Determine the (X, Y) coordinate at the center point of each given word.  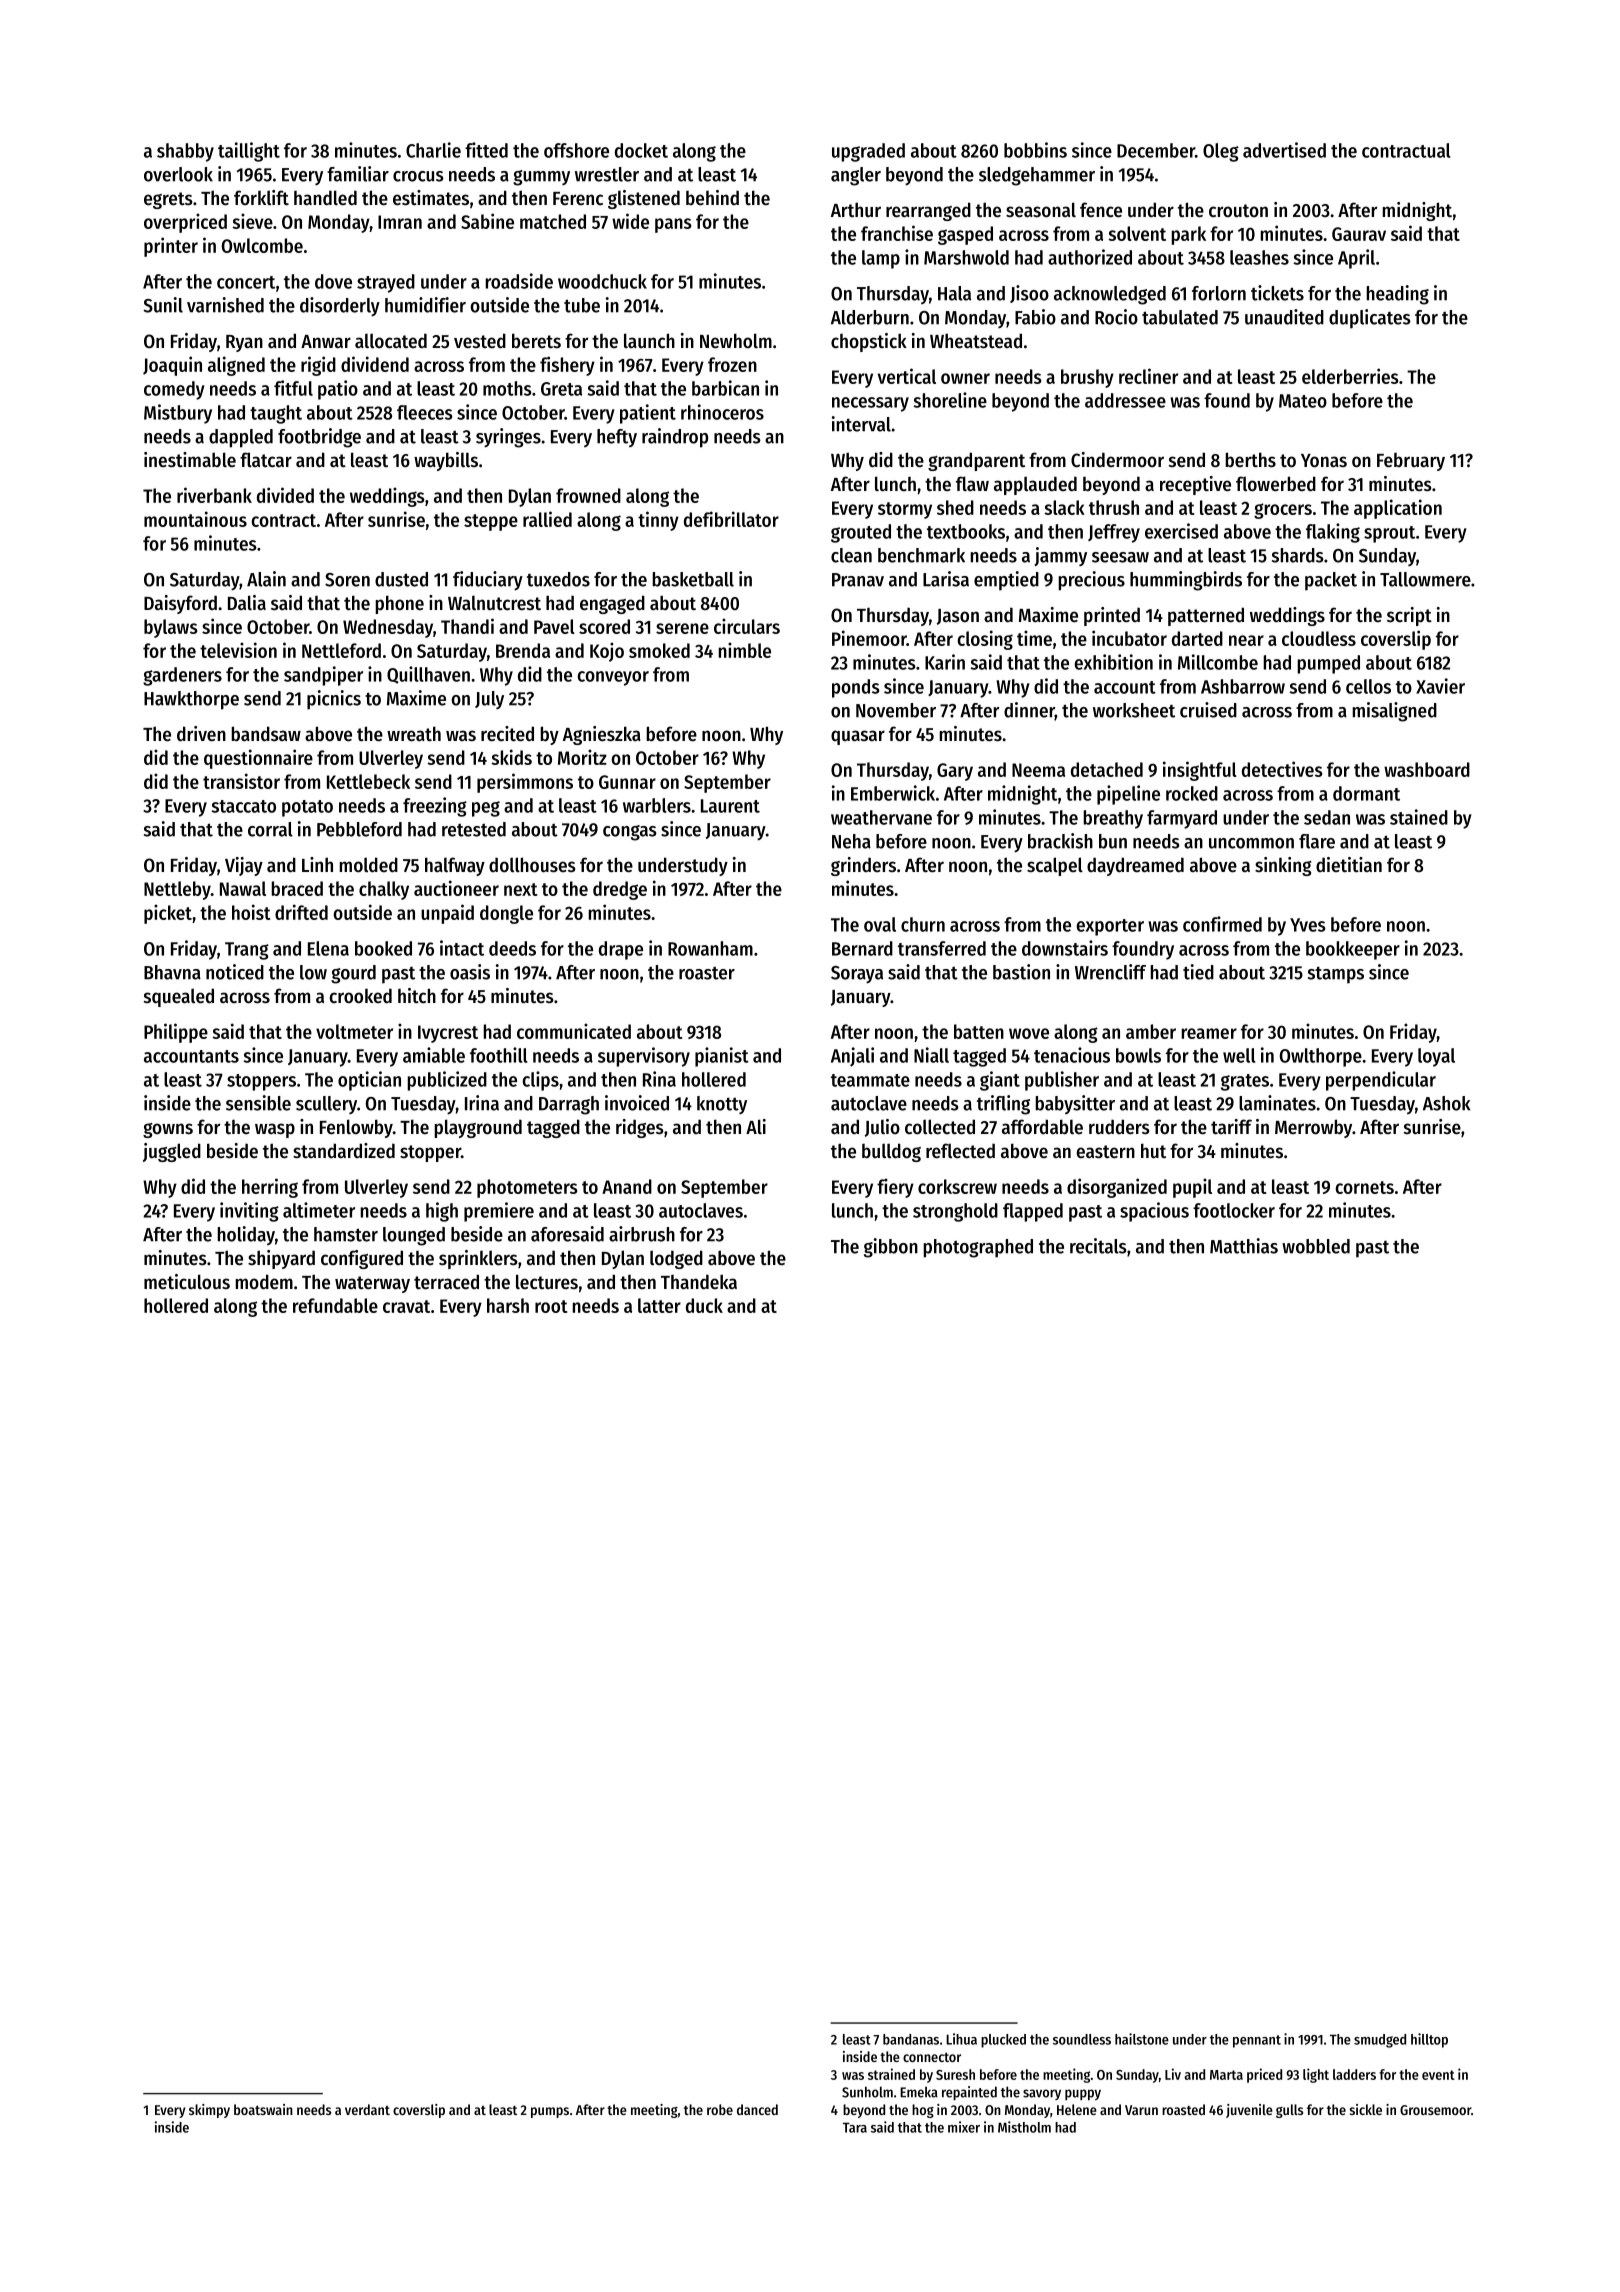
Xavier (1440, 686)
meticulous (187, 1282)
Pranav (858, 580)
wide (630, 221)
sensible (258, 1103)
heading (1397, 295)
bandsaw (266, 734)
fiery (895, 1188)
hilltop (1429, 2040)
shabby (185, 152)
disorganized (1117, 1188)
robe (720, 2109)
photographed (978, 1248)
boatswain (263, 2109)
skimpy (209, 2111)
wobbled (1316, 1246)
